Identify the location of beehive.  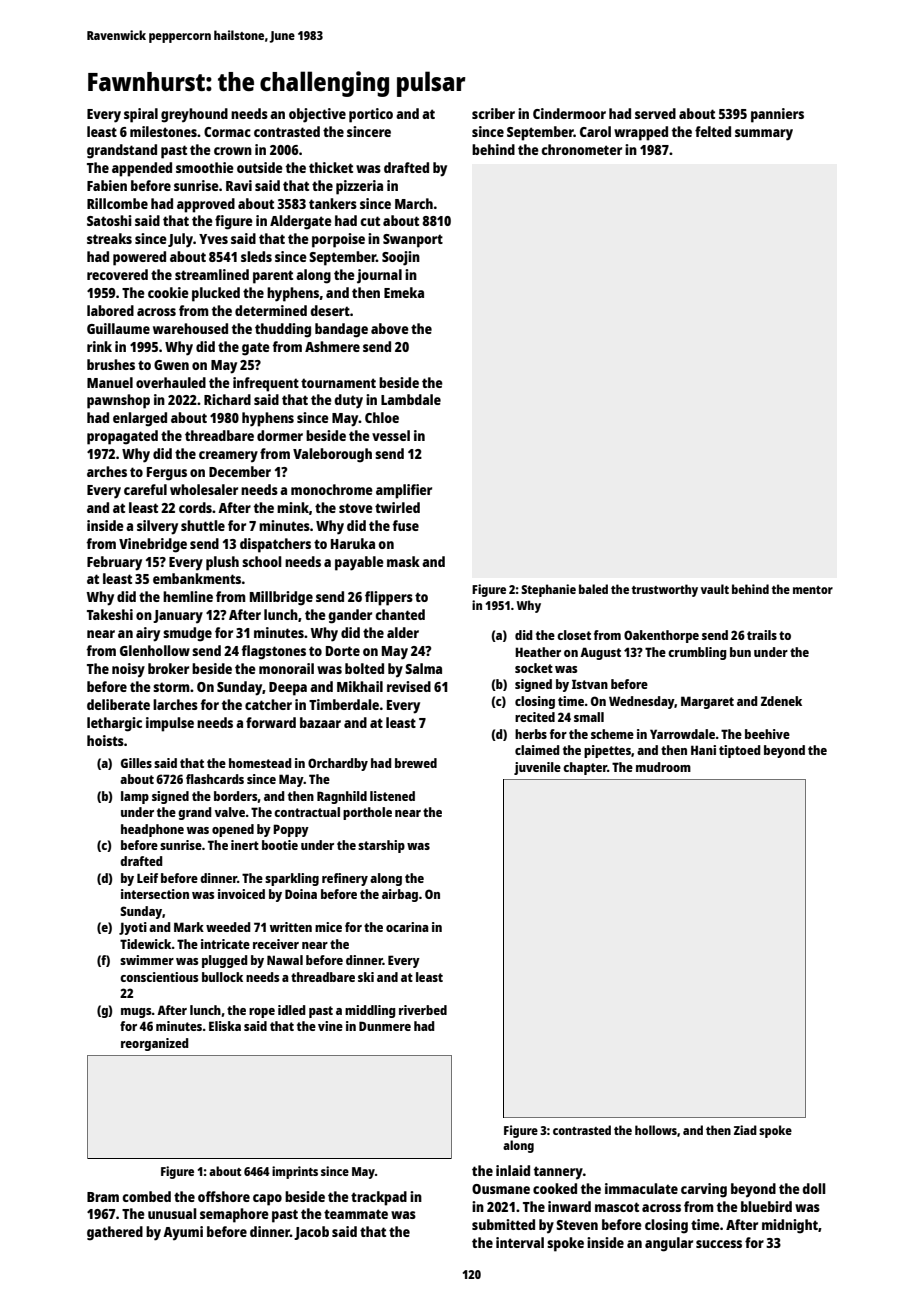
(767, 734).
